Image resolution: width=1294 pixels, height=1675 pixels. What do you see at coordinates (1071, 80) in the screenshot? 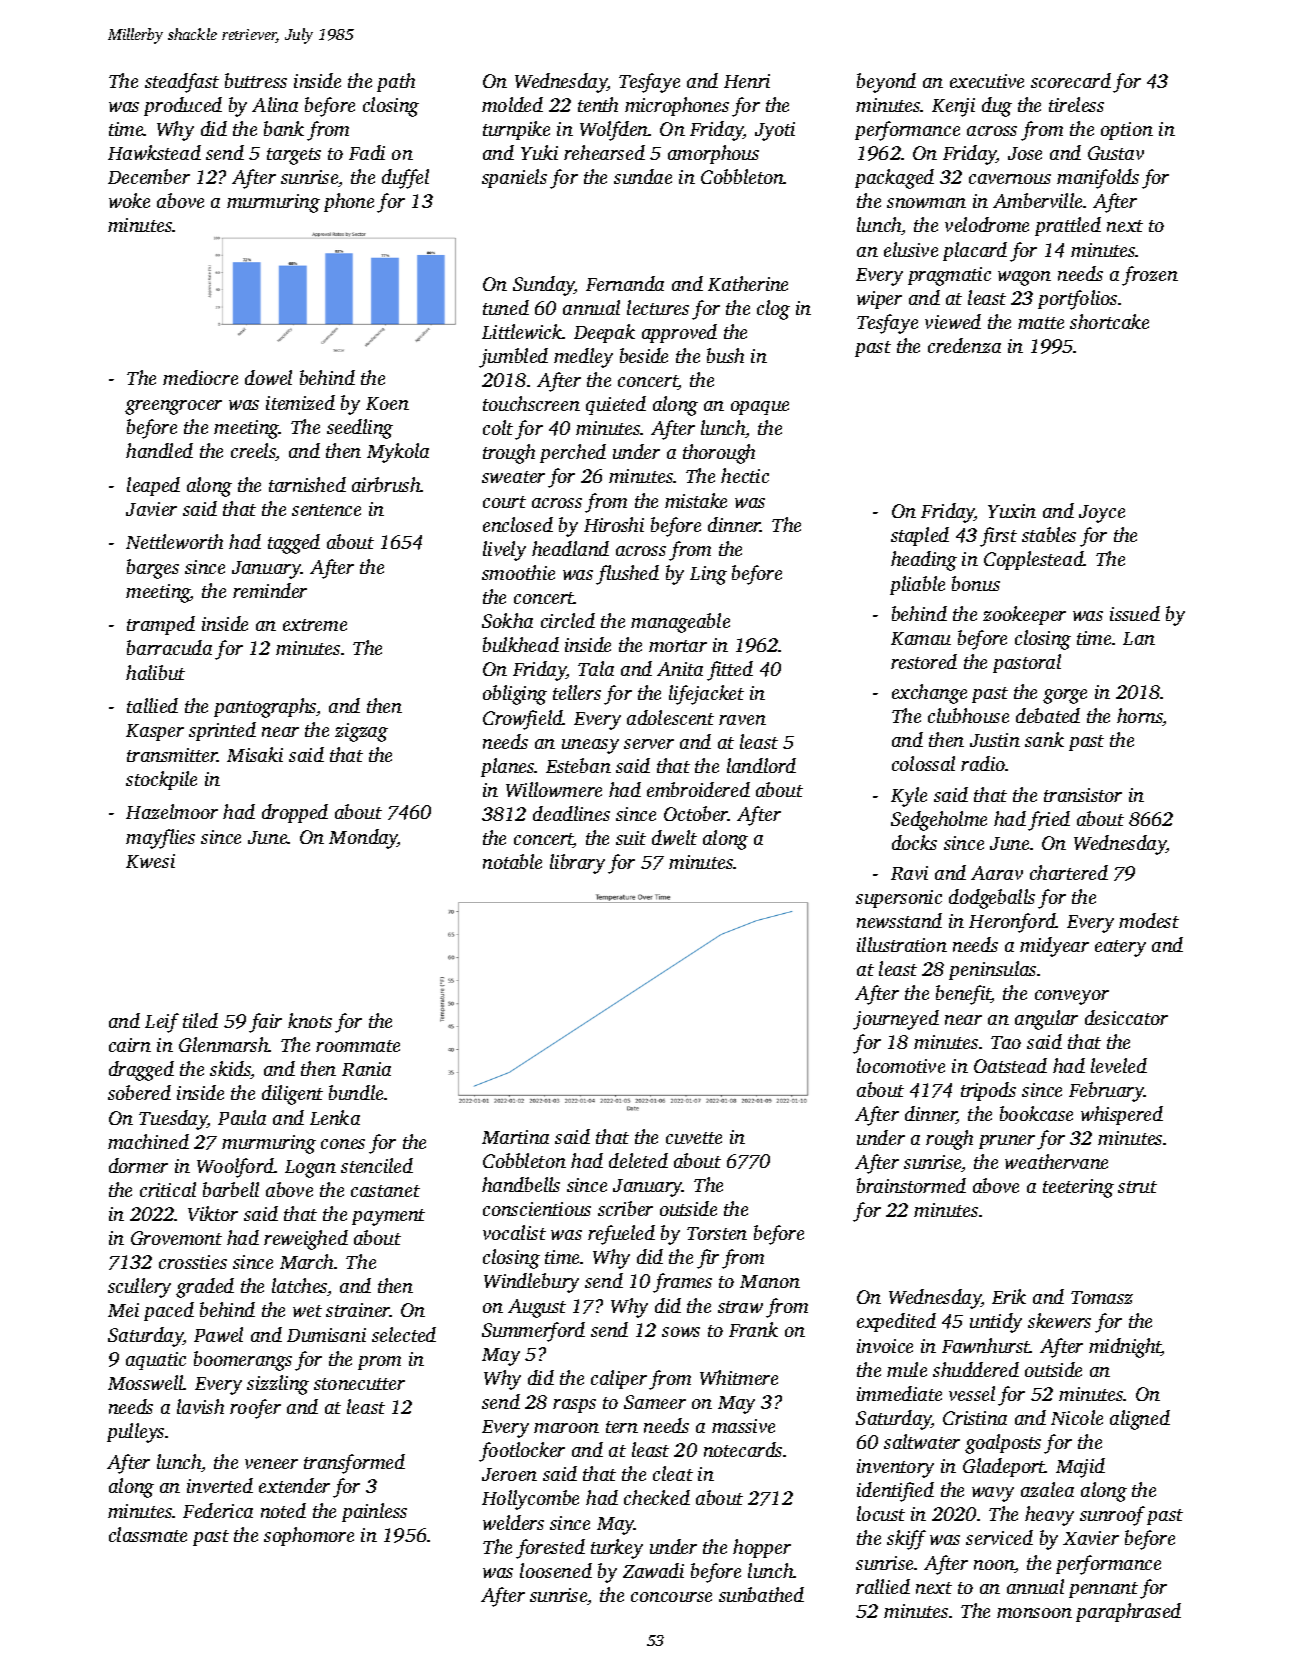
I see `scorecard` at bounding box center [1071, 80].
